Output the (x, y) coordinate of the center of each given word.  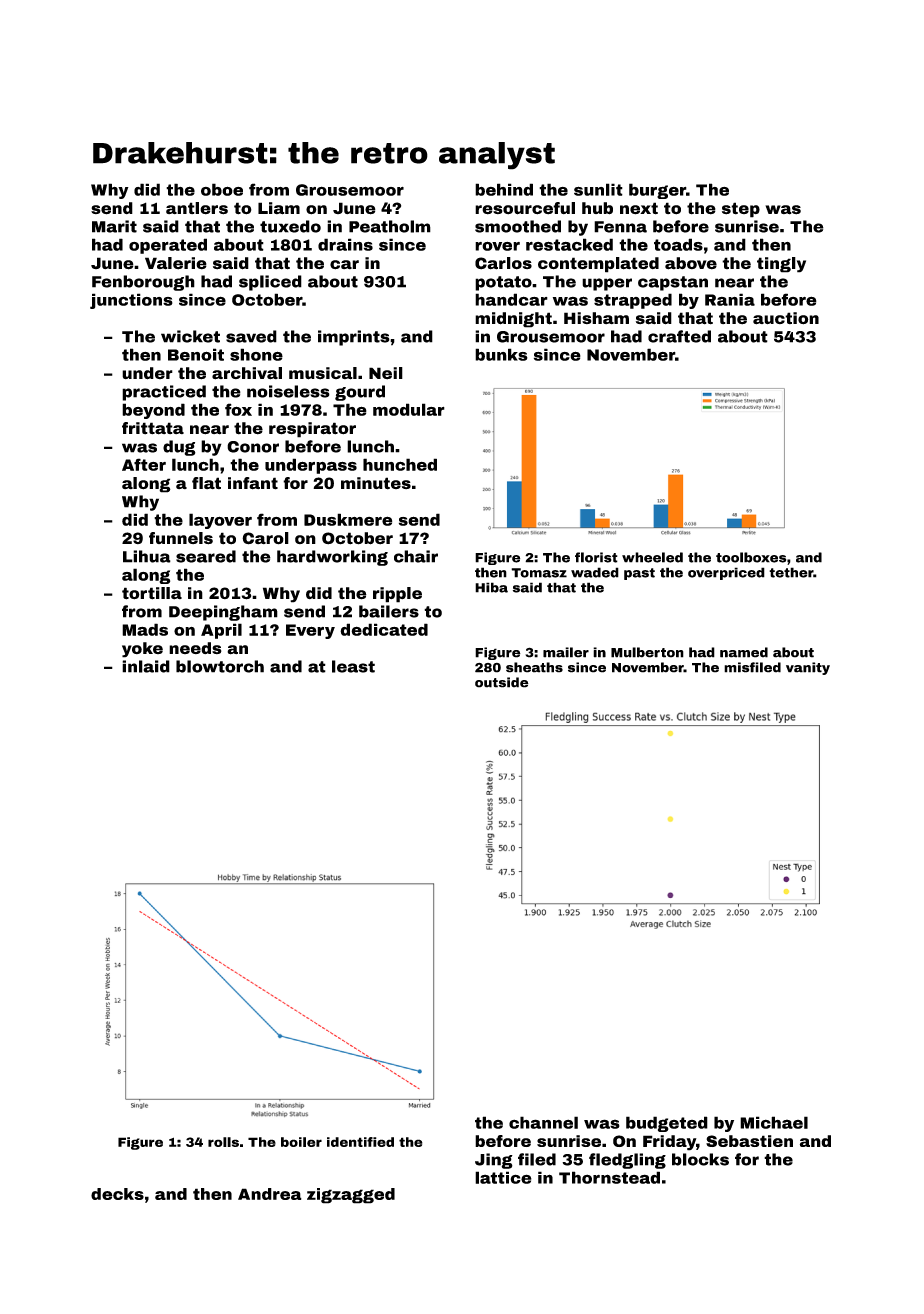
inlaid (146, 666)
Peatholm (390, 226)
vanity (808, 668)
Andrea (270, 1194)
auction (786, 318)
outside (502, 682)
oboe (222, 189)
